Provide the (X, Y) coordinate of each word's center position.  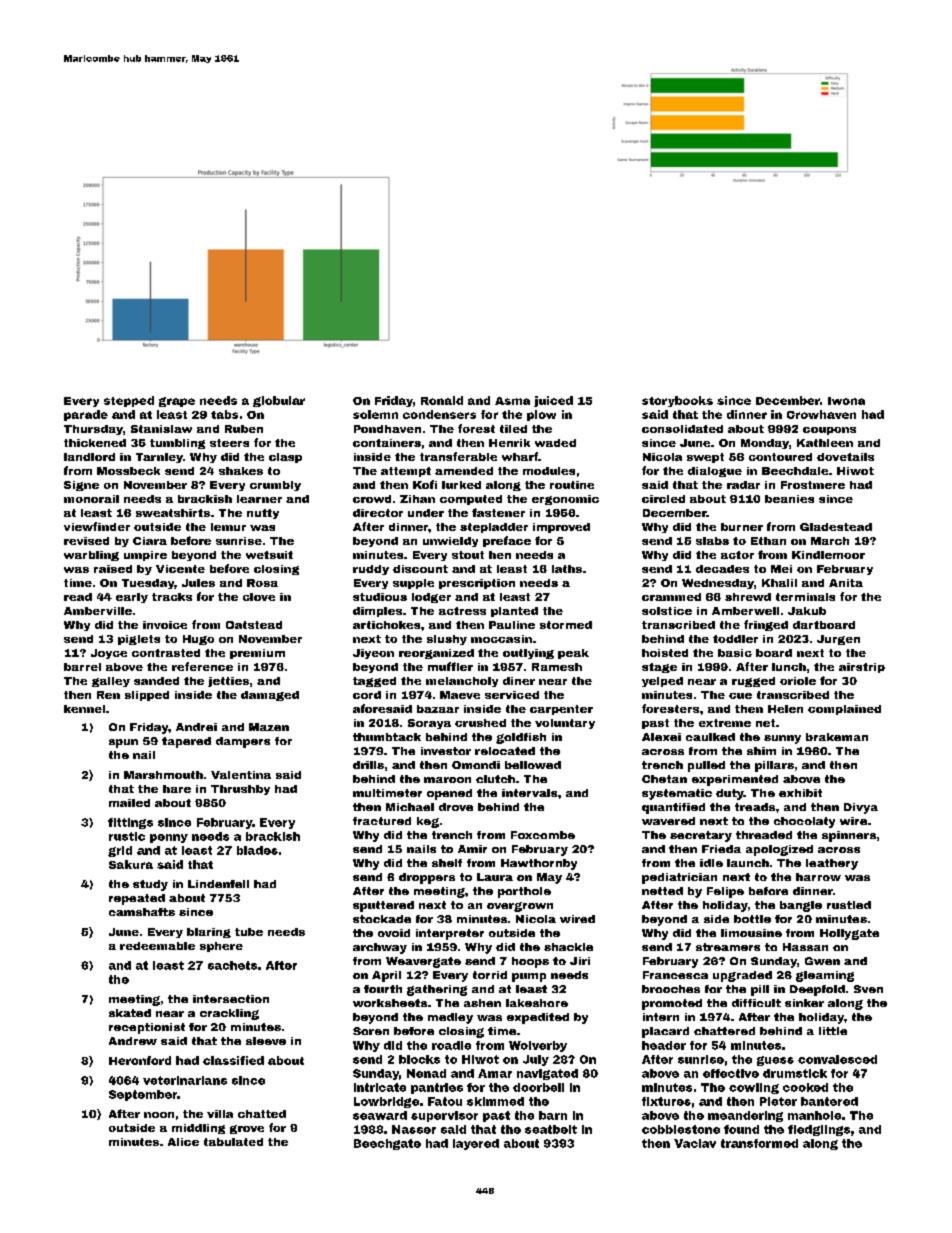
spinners (849, 836)
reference (202, 666)
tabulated (233, 1142)
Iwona (846, 401)
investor (446, 751)
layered (476, 1144)
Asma (512, 401)
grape (177, 402)
